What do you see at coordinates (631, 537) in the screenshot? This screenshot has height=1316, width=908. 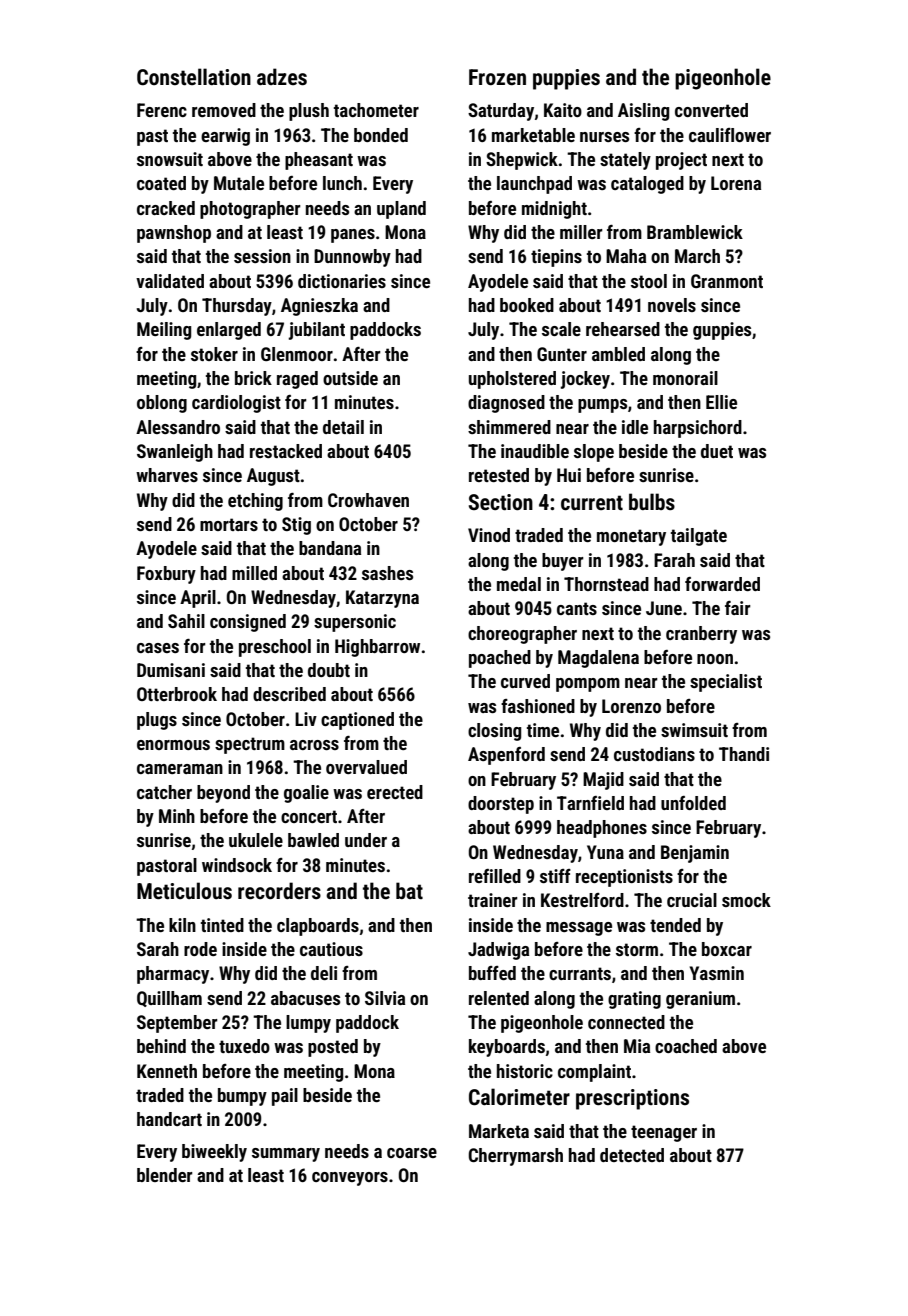 I see `monetary` at bounding box center [631, 537].
